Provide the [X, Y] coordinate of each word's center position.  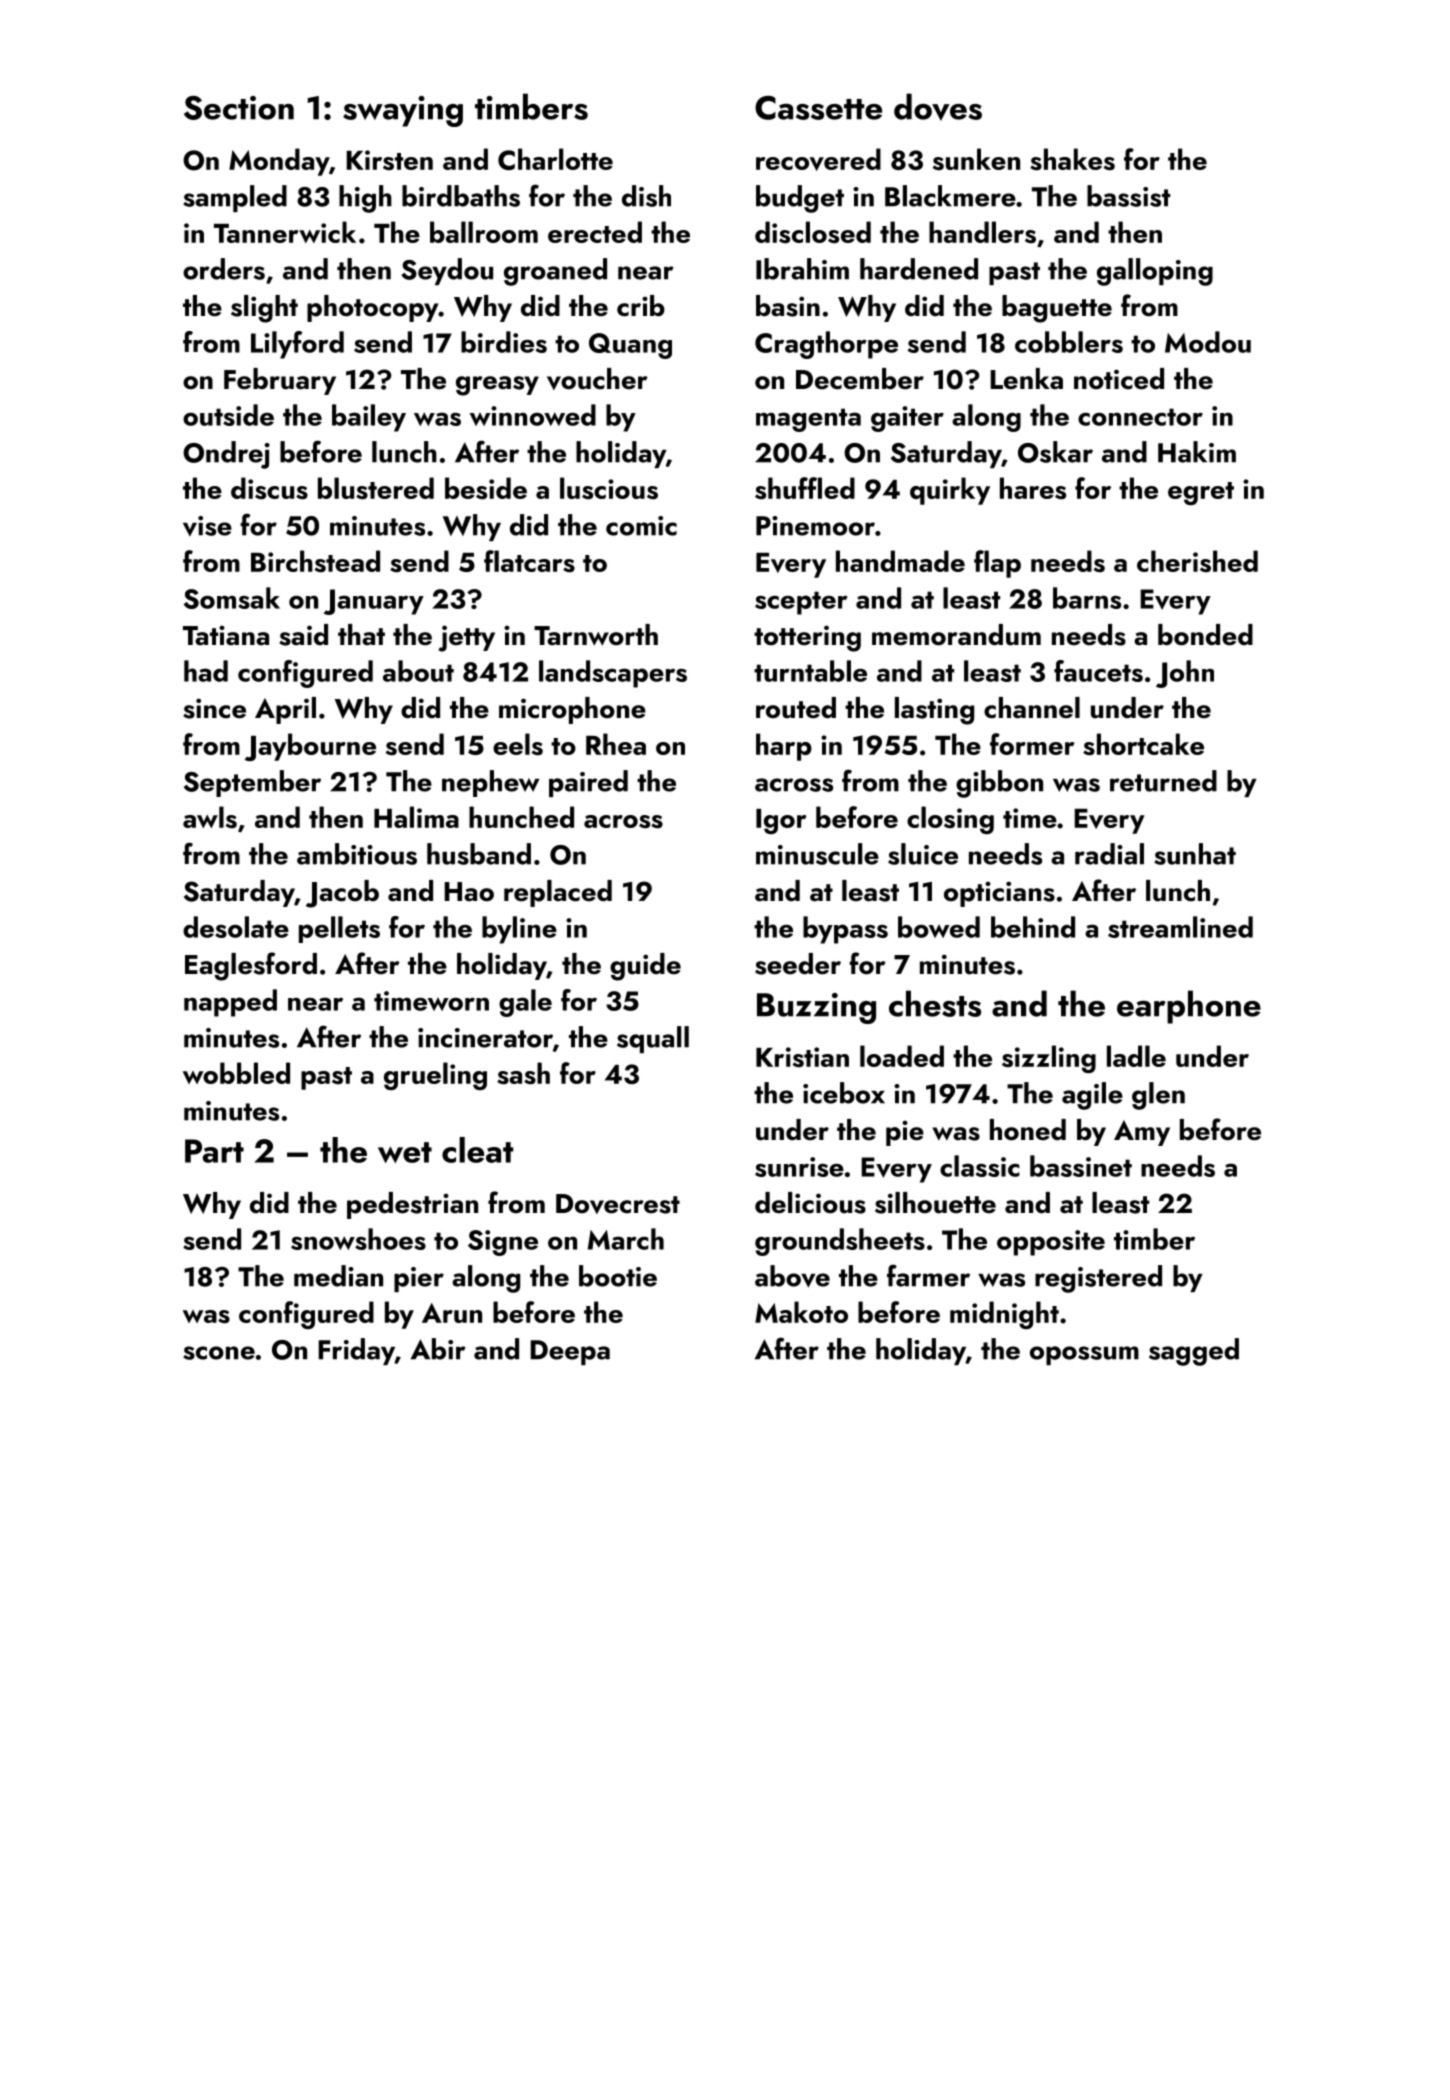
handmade [900, 561]
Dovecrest [618, 1204]
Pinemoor [815, 526]
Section [239, 108]
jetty [467, 638]
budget [800, 199]
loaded [902, 1056]
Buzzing [816, 1008]
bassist [1128, 196]
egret [1201, 493]
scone [219, 1353]
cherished [1197, 561]
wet [405, 1152]
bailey [369, 418]
